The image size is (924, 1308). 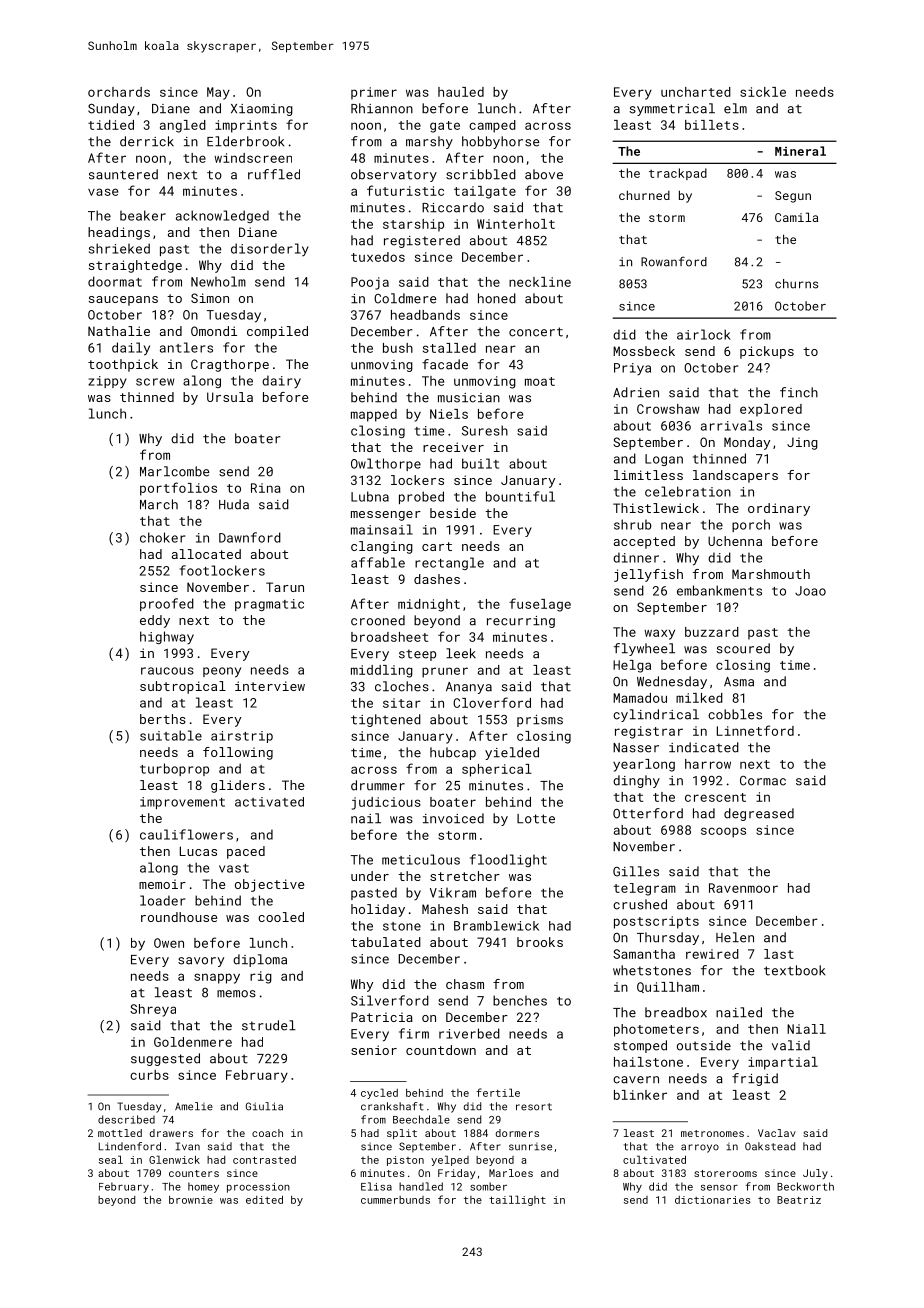 What do you see at coordinates (779, 509) in the document?
I see `ordinary` at bounding box center [779, 509].
